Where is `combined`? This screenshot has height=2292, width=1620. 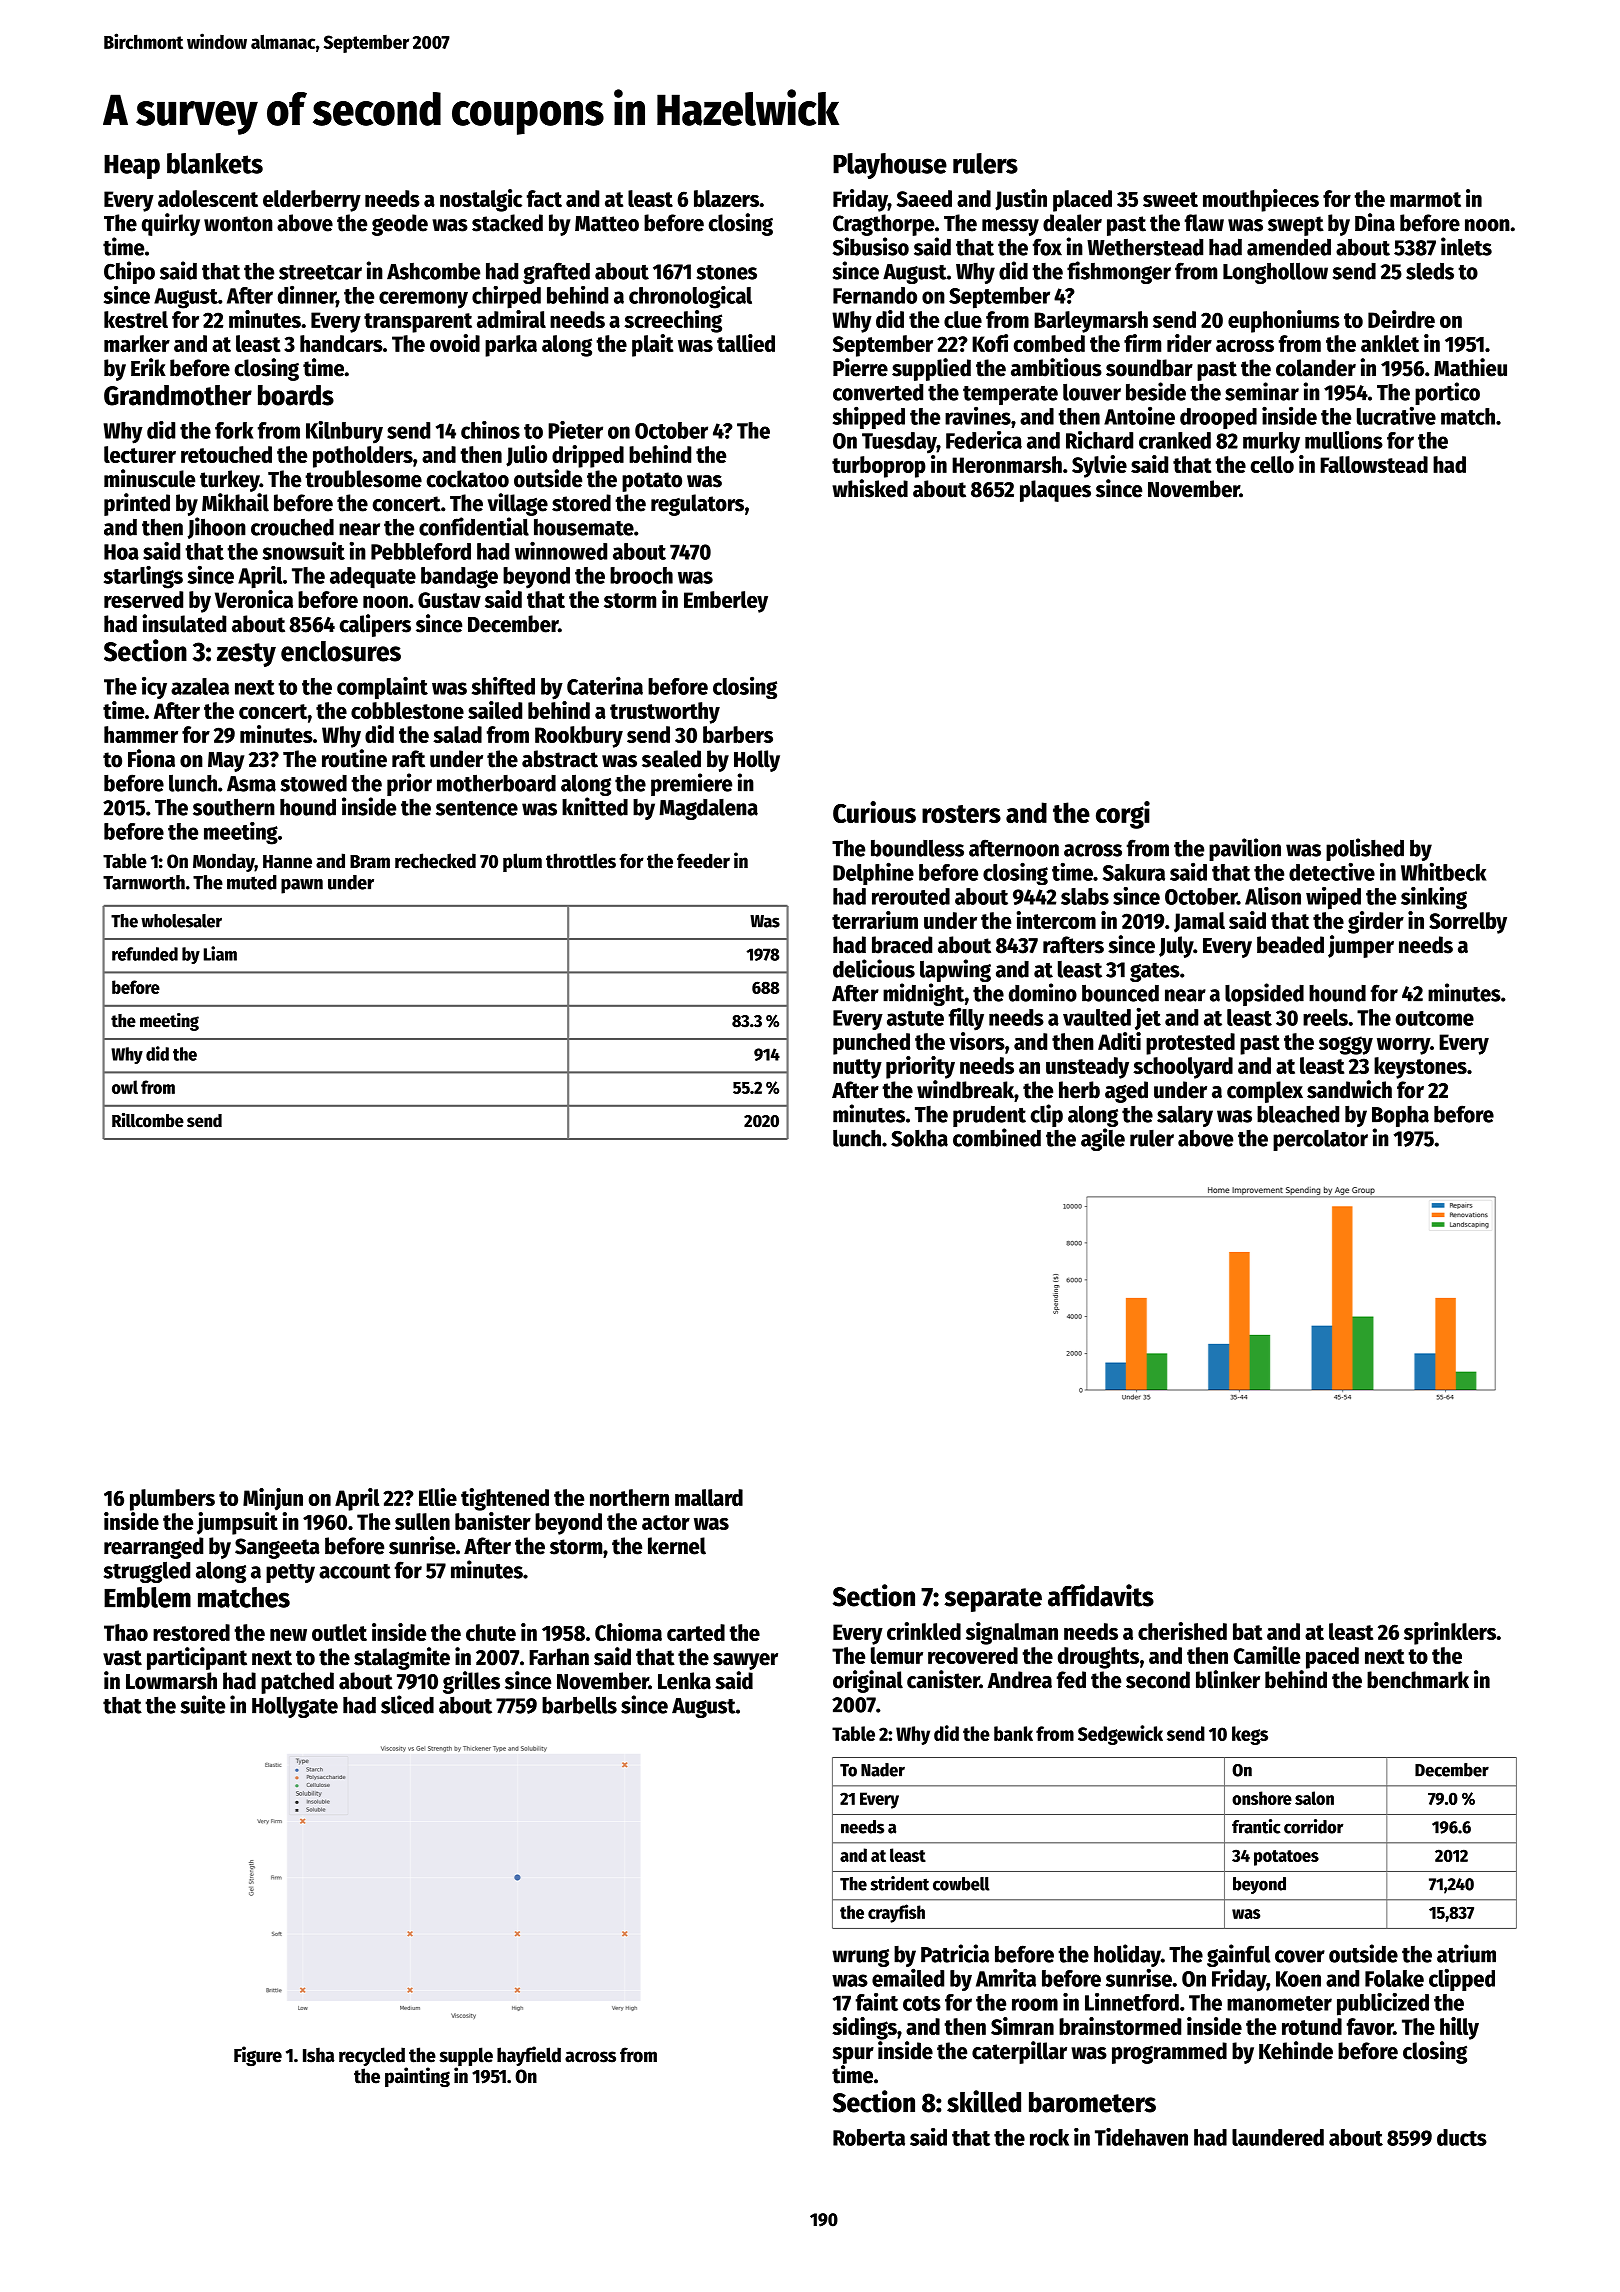 combined is located at coordinates (997, 1137).
